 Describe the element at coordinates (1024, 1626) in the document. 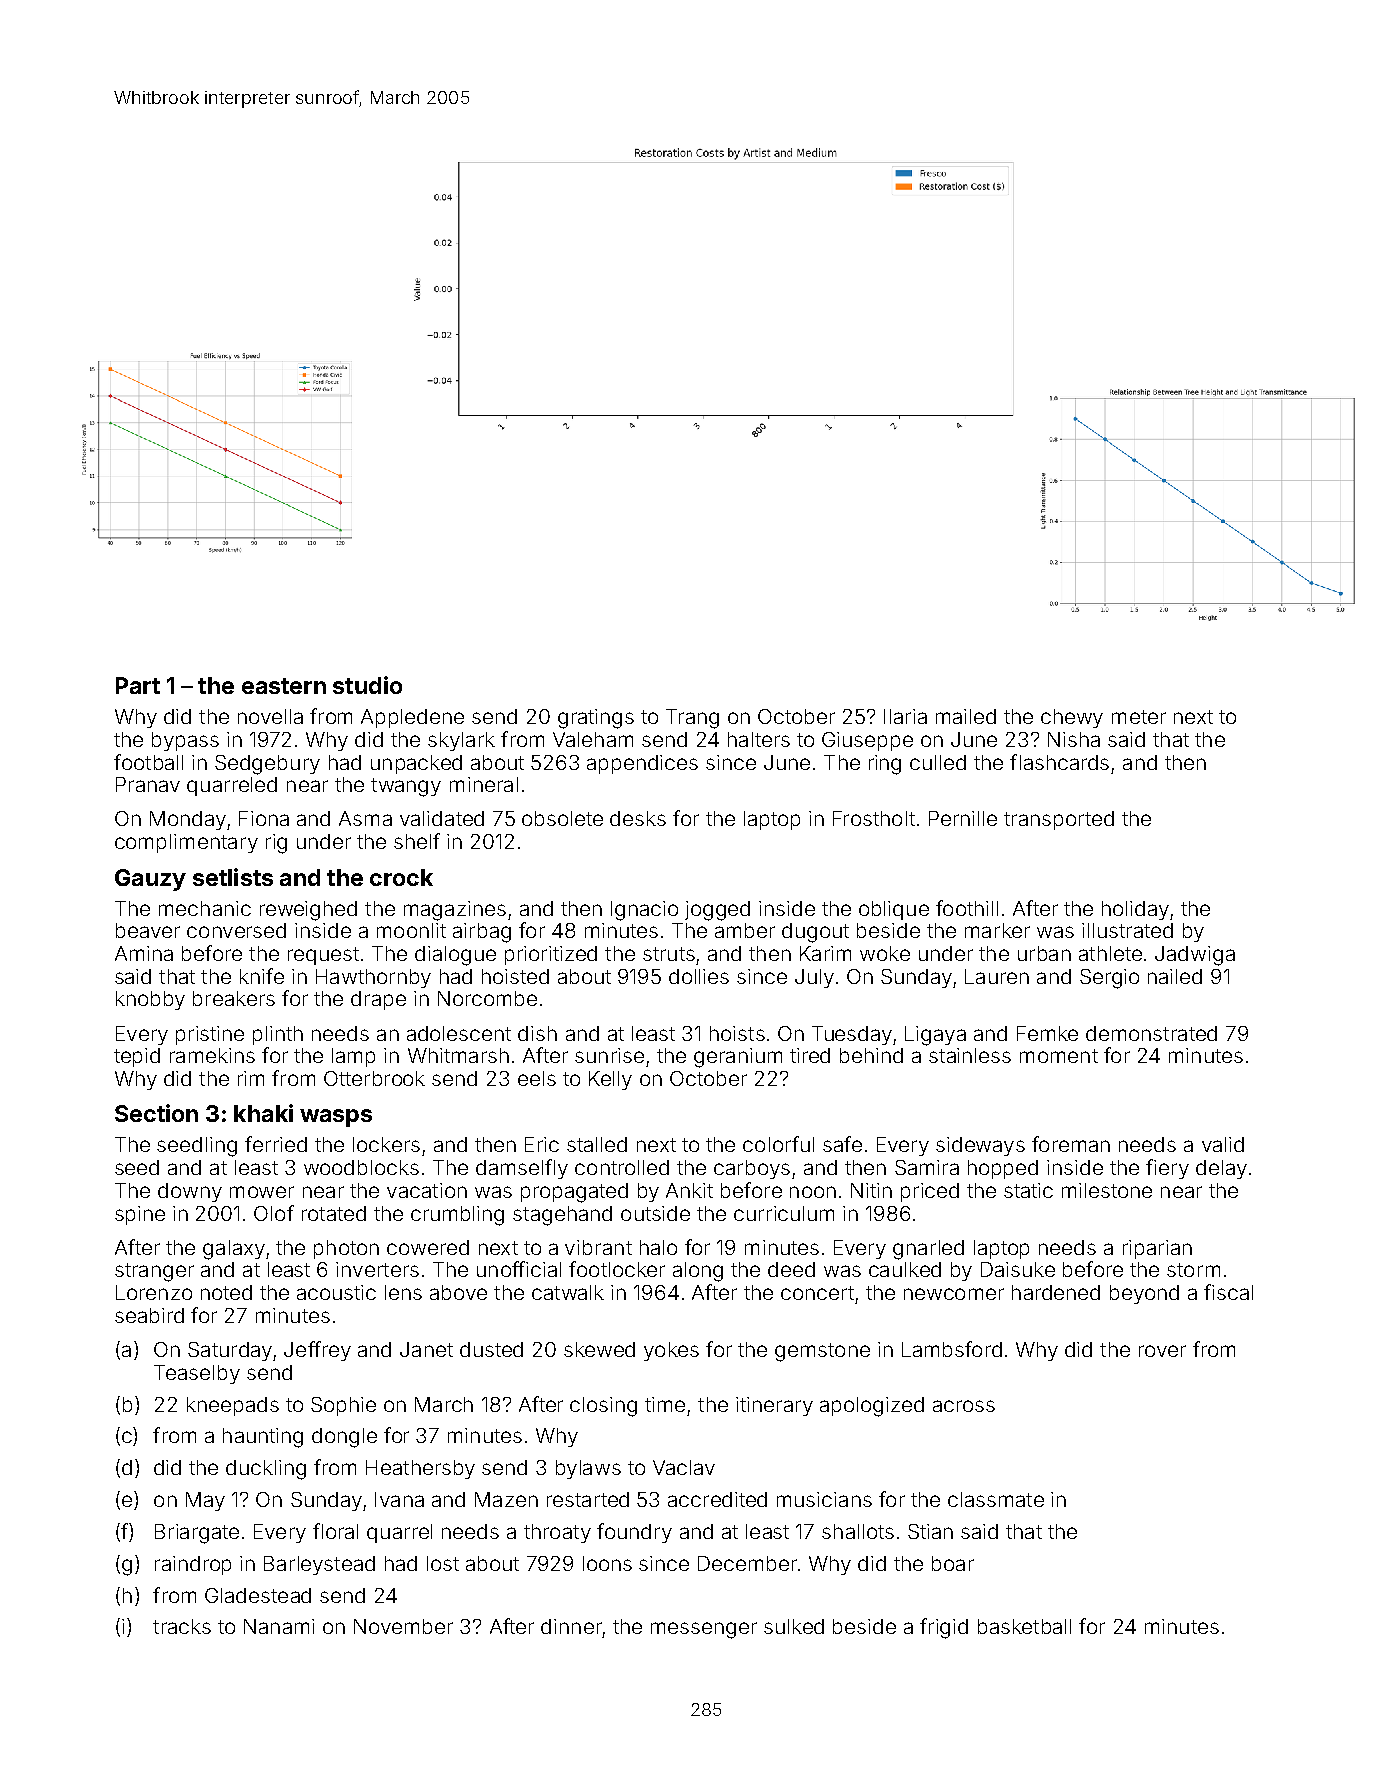

I see `basketball` at that location.
